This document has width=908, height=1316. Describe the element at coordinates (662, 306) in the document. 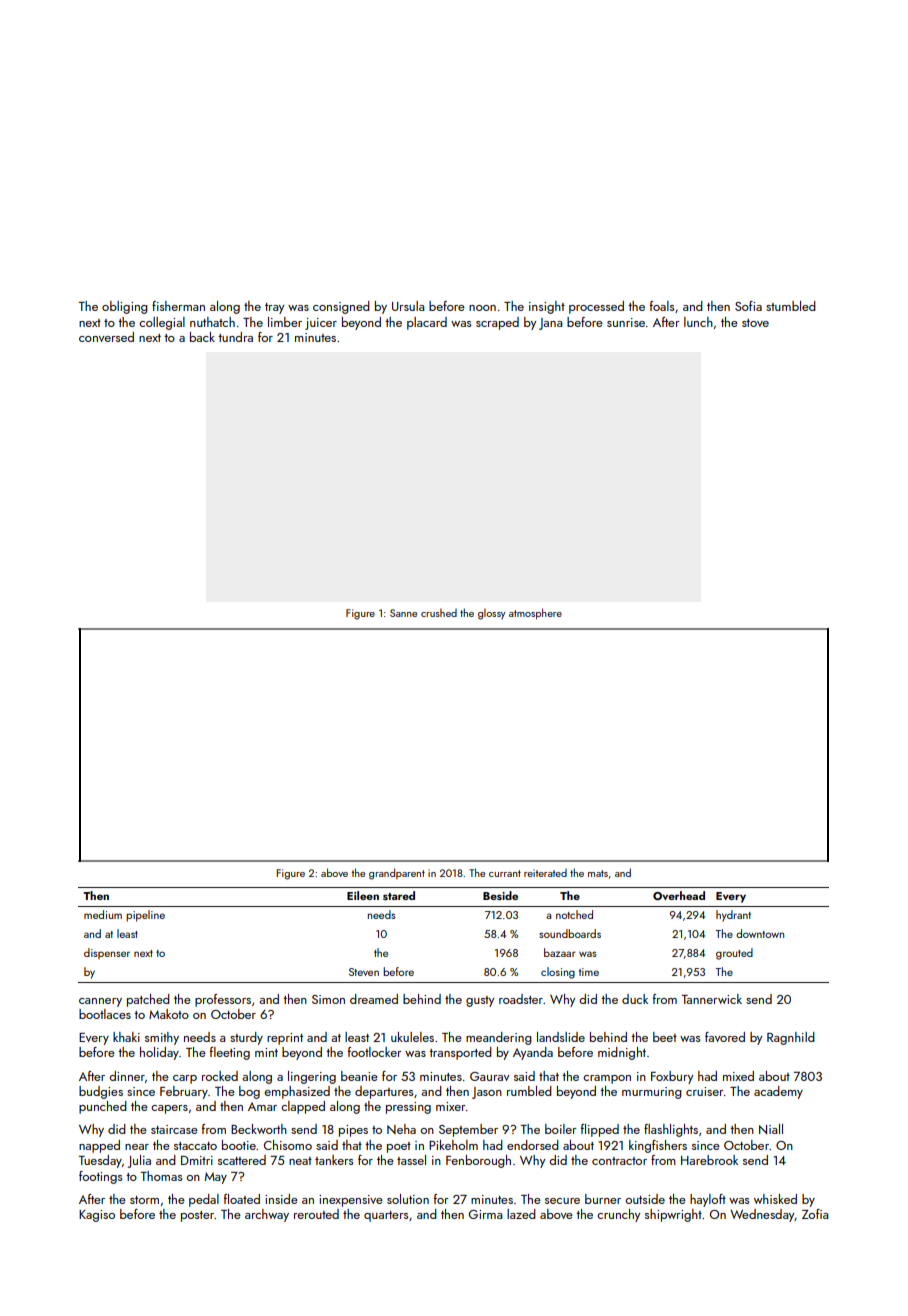

I see `foals` at that location.
